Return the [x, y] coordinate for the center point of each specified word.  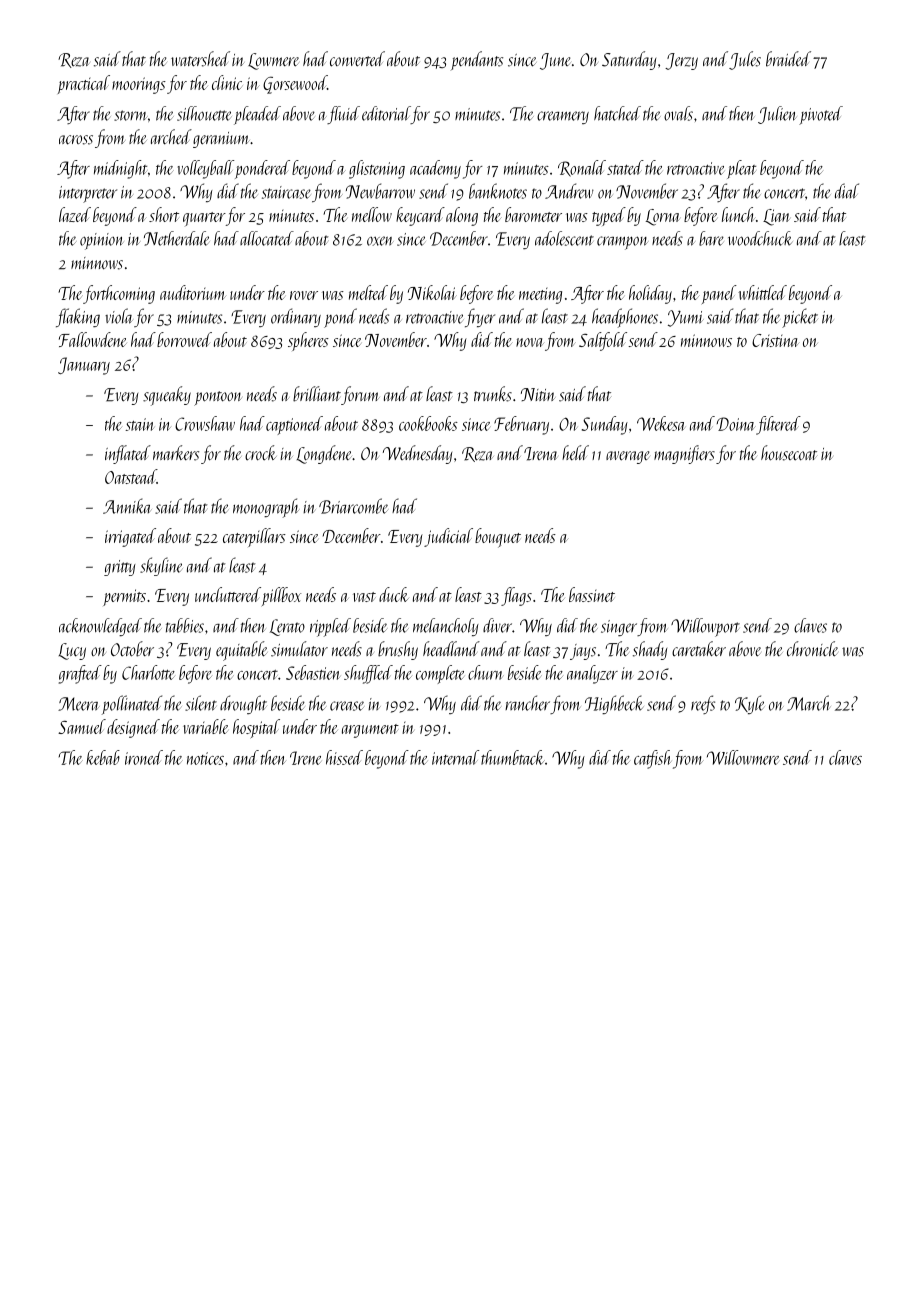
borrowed [184, 339]
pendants [477, 60]
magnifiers [684, 454]
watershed [200, 59]
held [575, 452]
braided [788, 59]
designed [133, 728]
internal [455, 757]
